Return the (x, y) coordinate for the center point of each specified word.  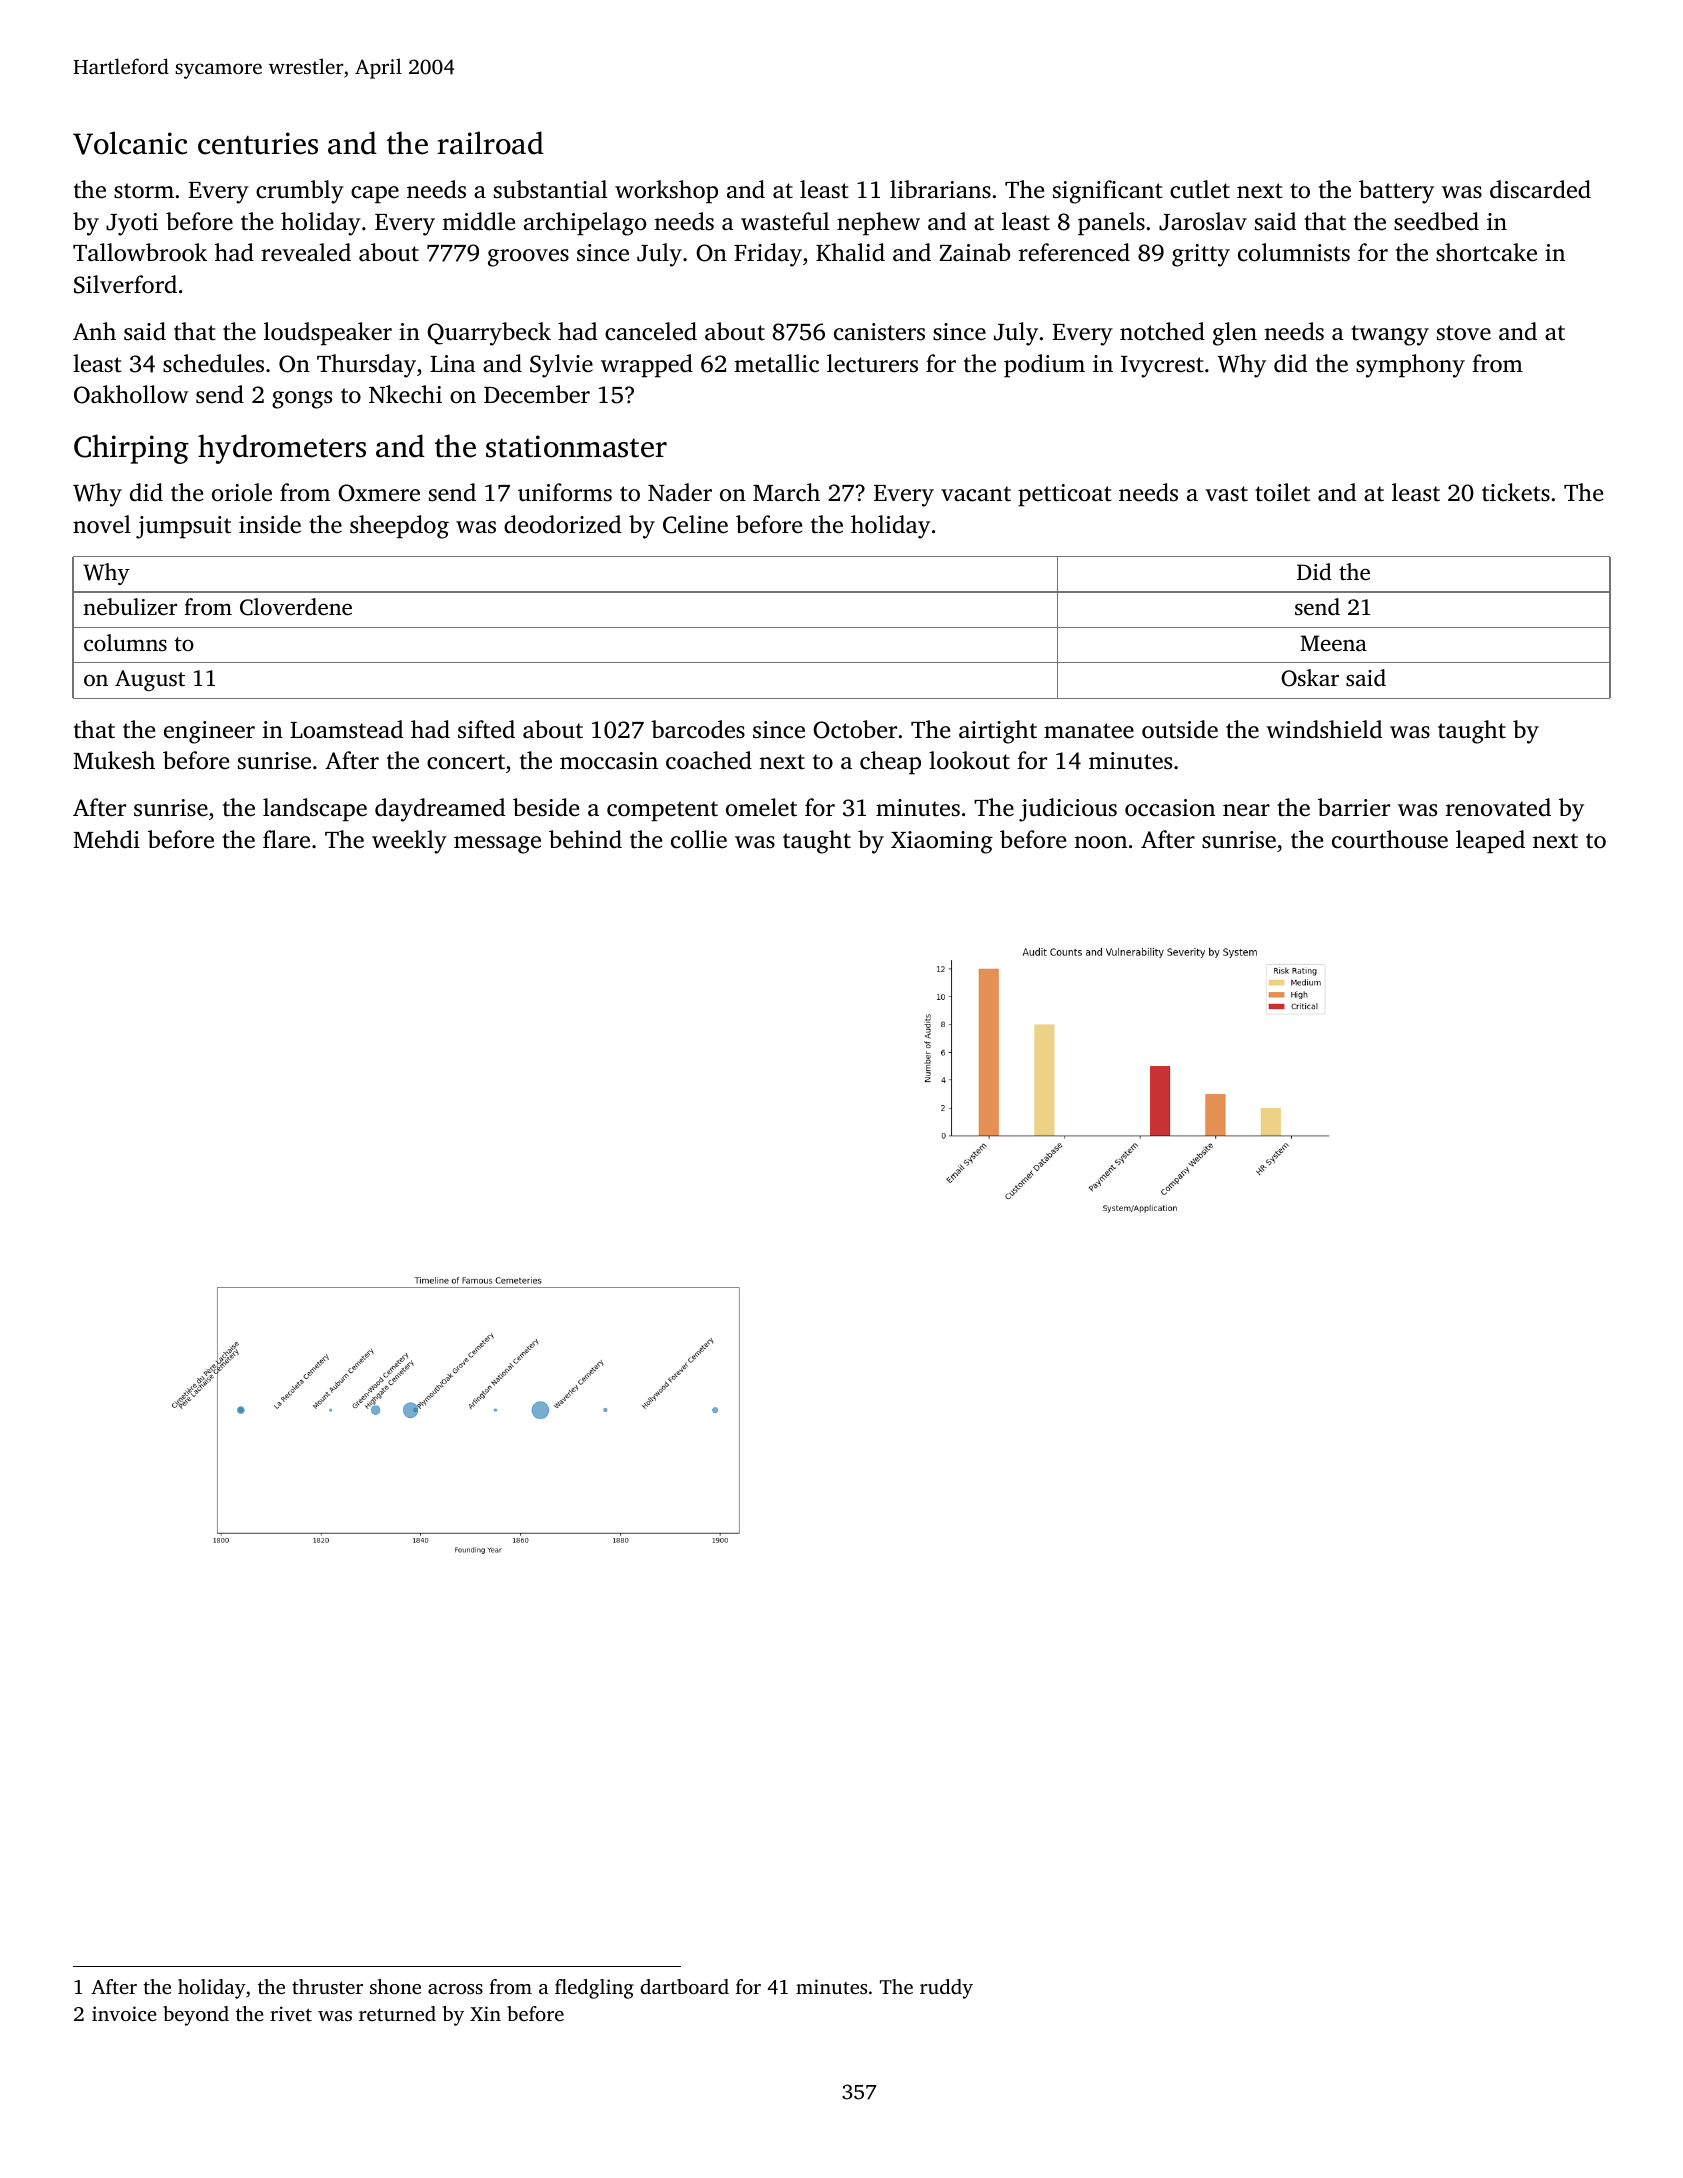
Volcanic (130, 143)
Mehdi (106, 839)
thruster (327, 1986)
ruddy (946, 1989)
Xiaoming (942, 842)
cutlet (1200, 189)
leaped (1490, 842)
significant (1108, 192)
